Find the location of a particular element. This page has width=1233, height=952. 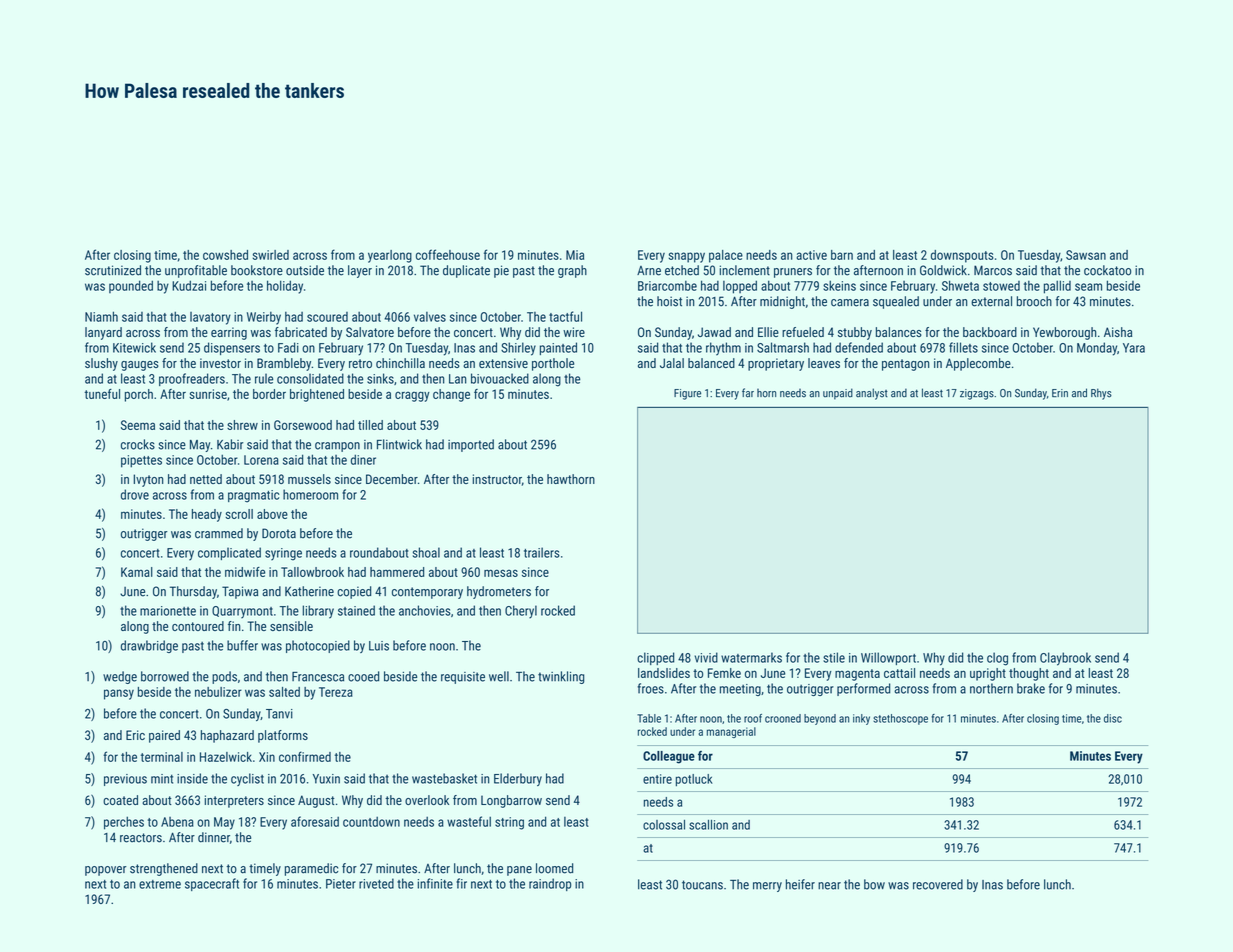

clog is located at coordinates (997, 659).
